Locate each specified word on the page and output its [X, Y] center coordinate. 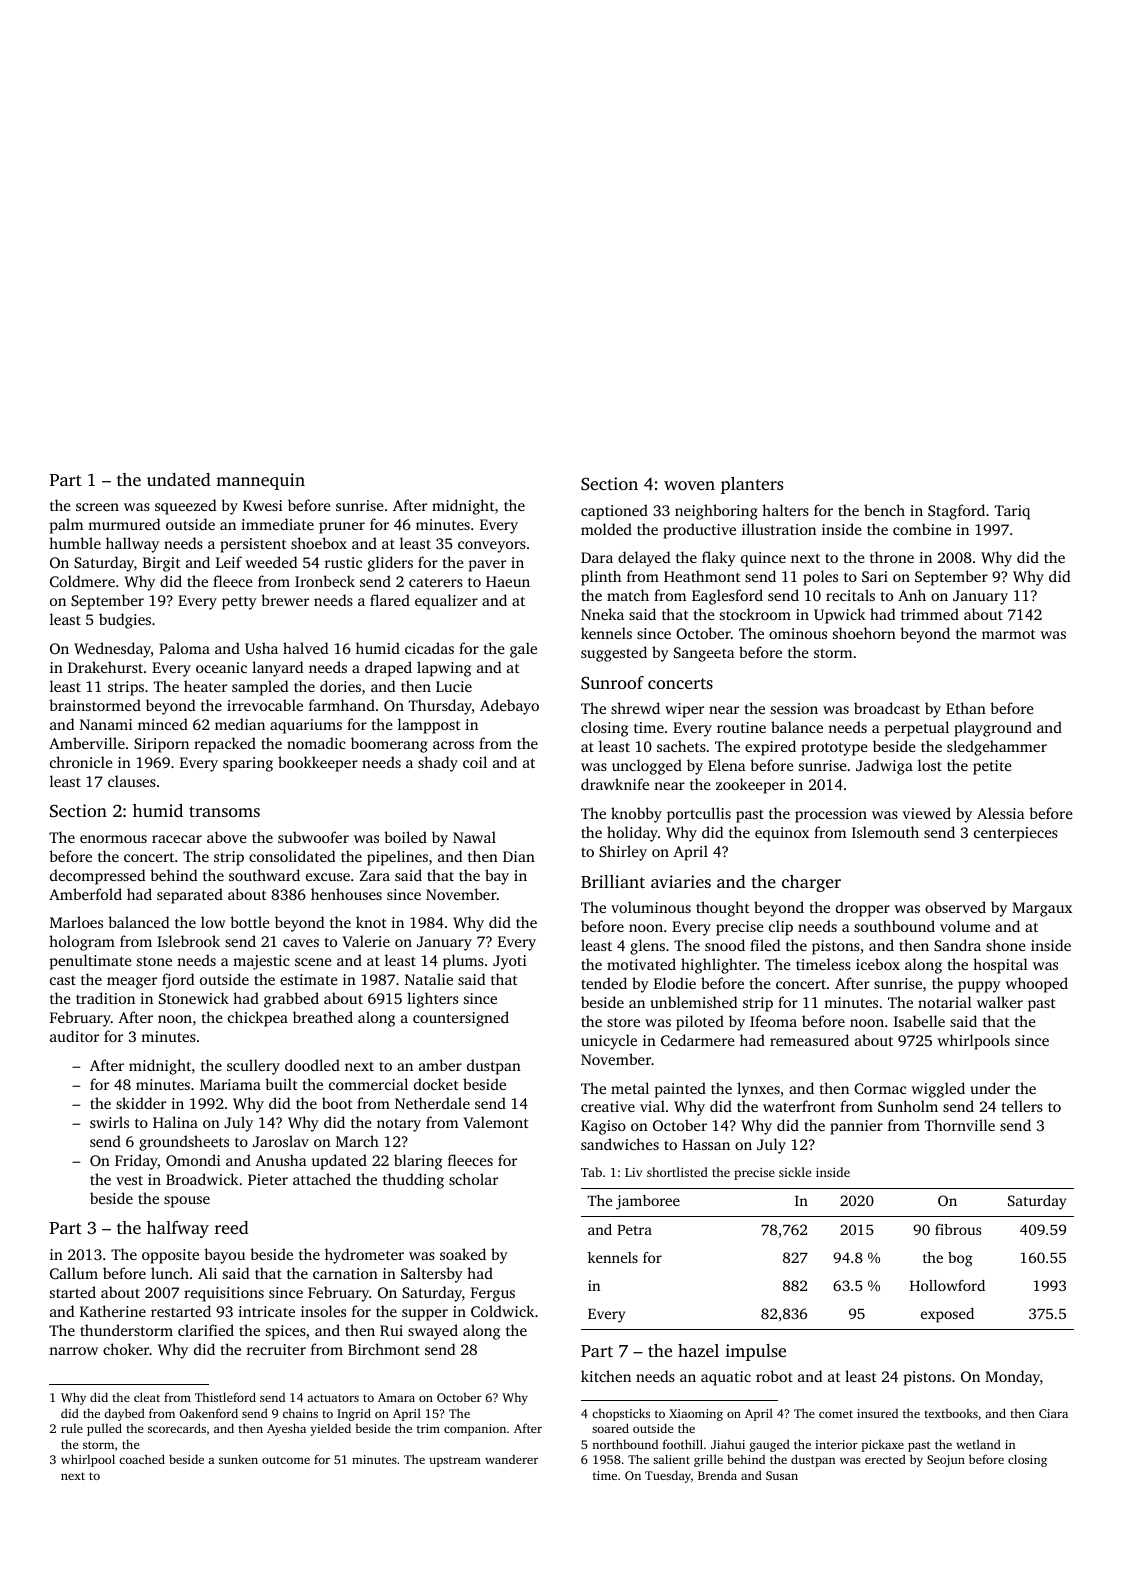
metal [630, 1088]
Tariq [1012, 512]
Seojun [946, 1461]
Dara [597, 557]
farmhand [342, 705]
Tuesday [668, 1476]
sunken [238, 1459]
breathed [323, 1017]
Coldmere [82, 581]
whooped [1036, 985]
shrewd [635, 708]
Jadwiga [884, 767]
